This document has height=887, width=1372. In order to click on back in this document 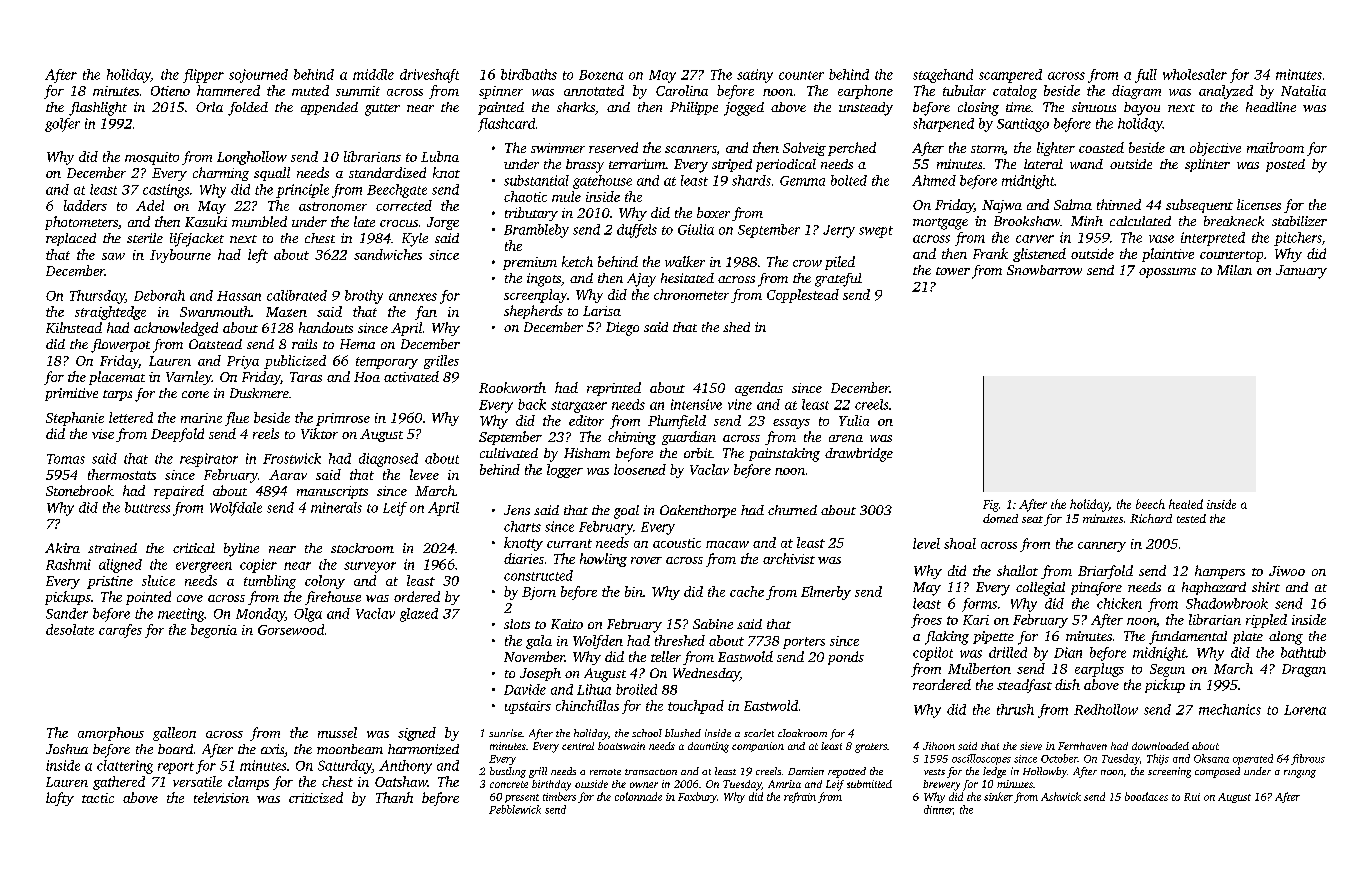, I will do `click(532, 404)`.
